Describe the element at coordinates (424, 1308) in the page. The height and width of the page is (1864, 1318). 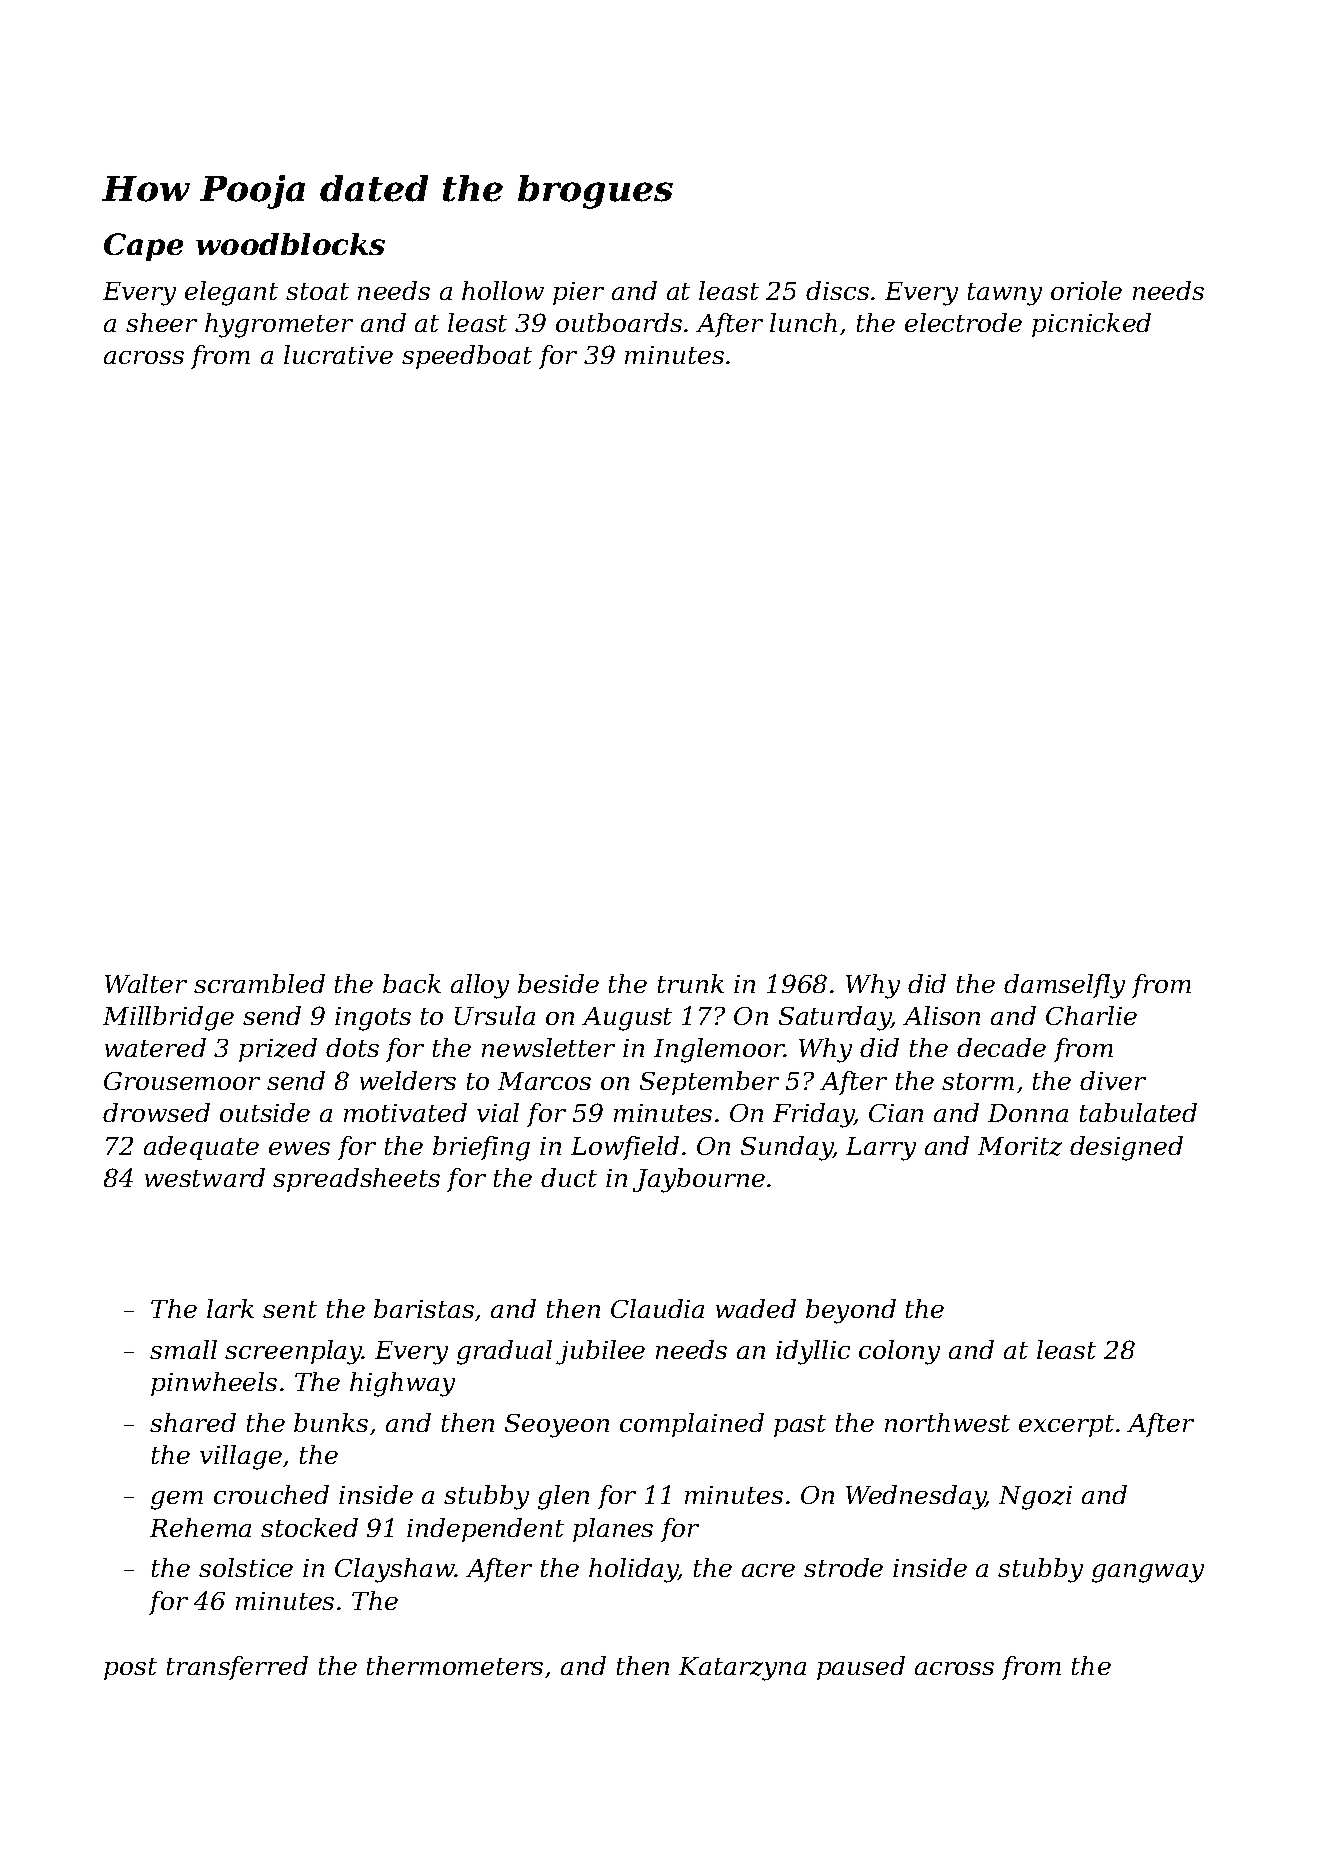
I see `baristas` at that location.
